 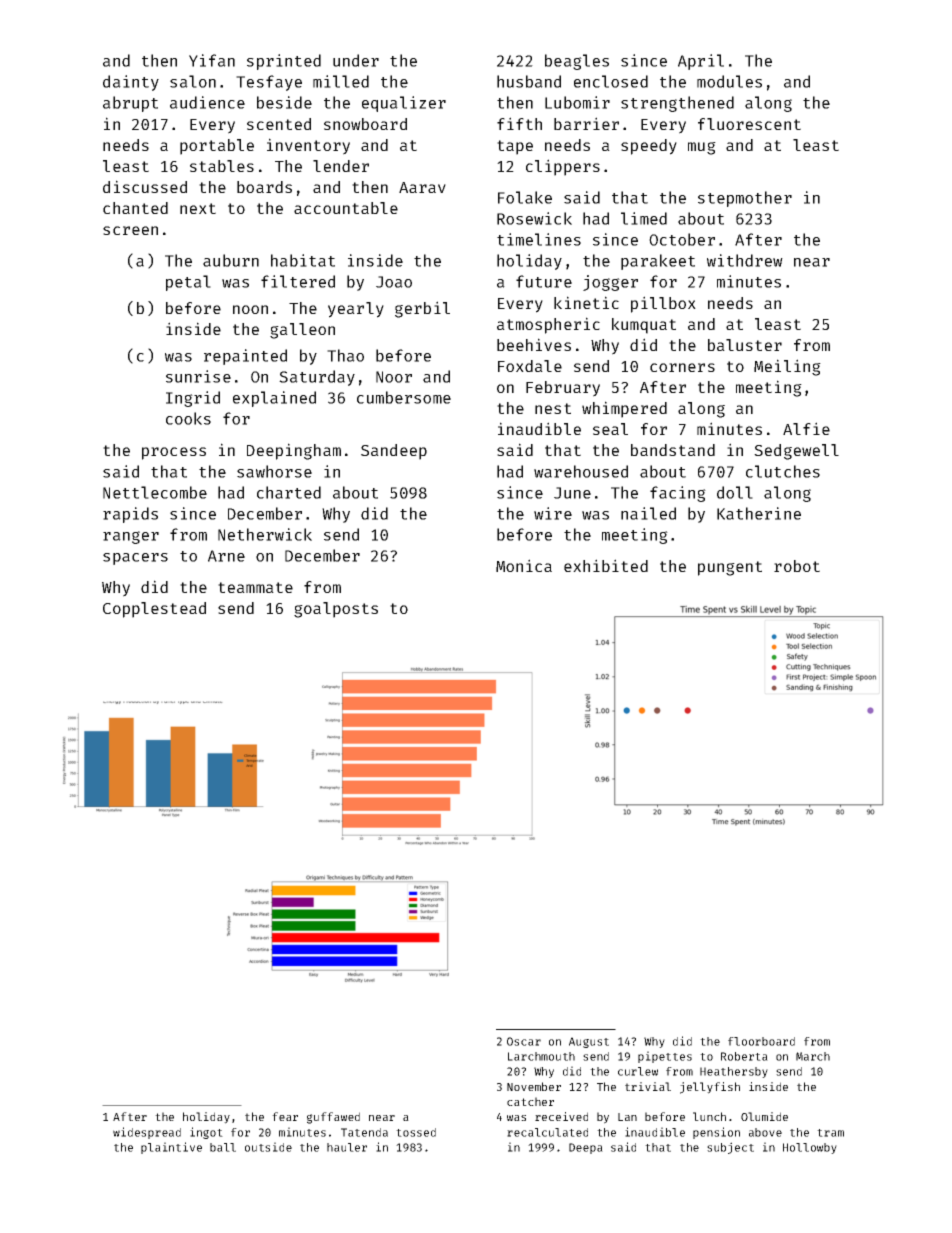 What do you see at coordinates (577, 62) in the screenshot?
I see `beagles` at bounding box center [577, 62].
